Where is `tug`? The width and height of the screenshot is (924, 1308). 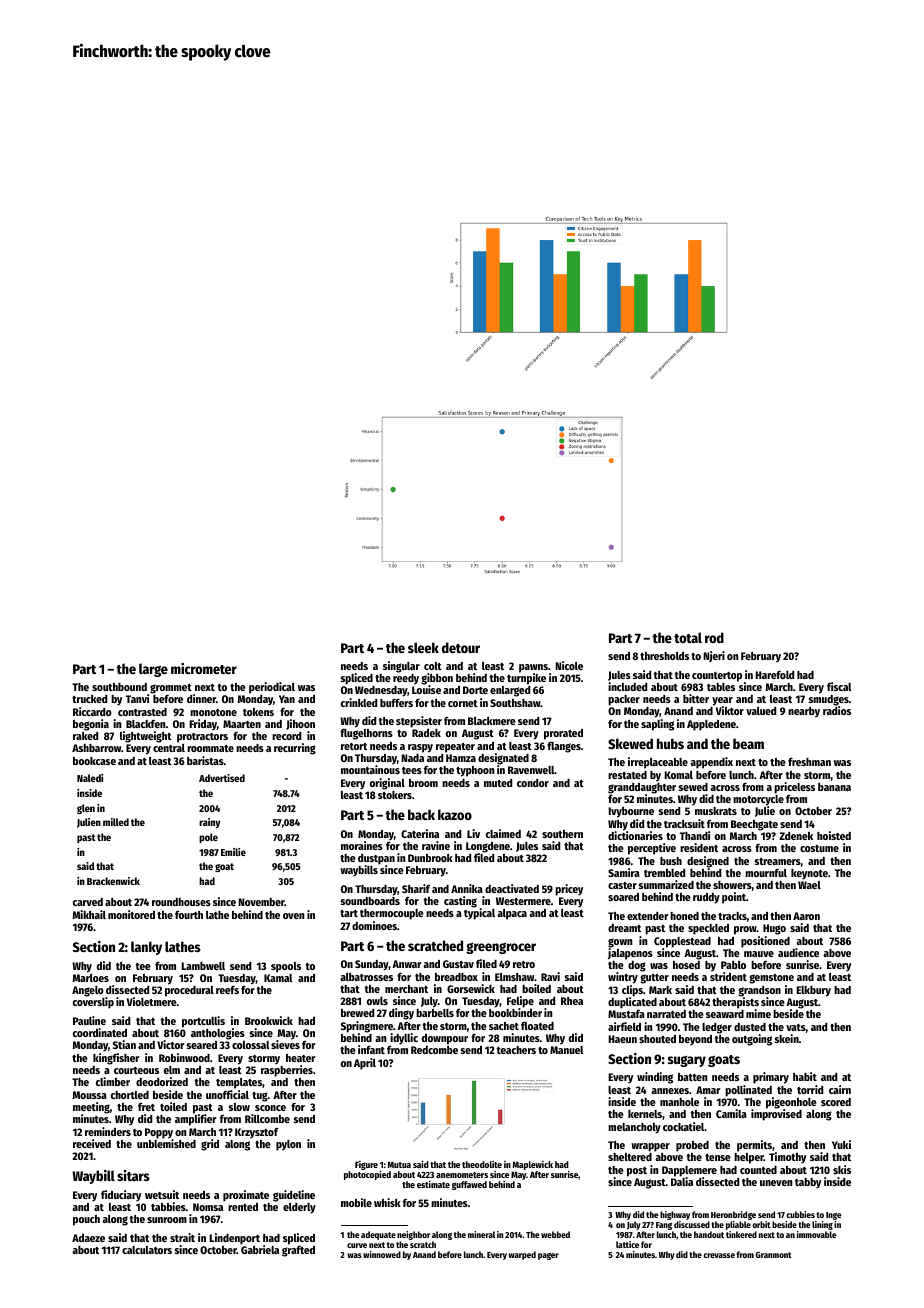 tug is located at coordinates (260, 1097).
